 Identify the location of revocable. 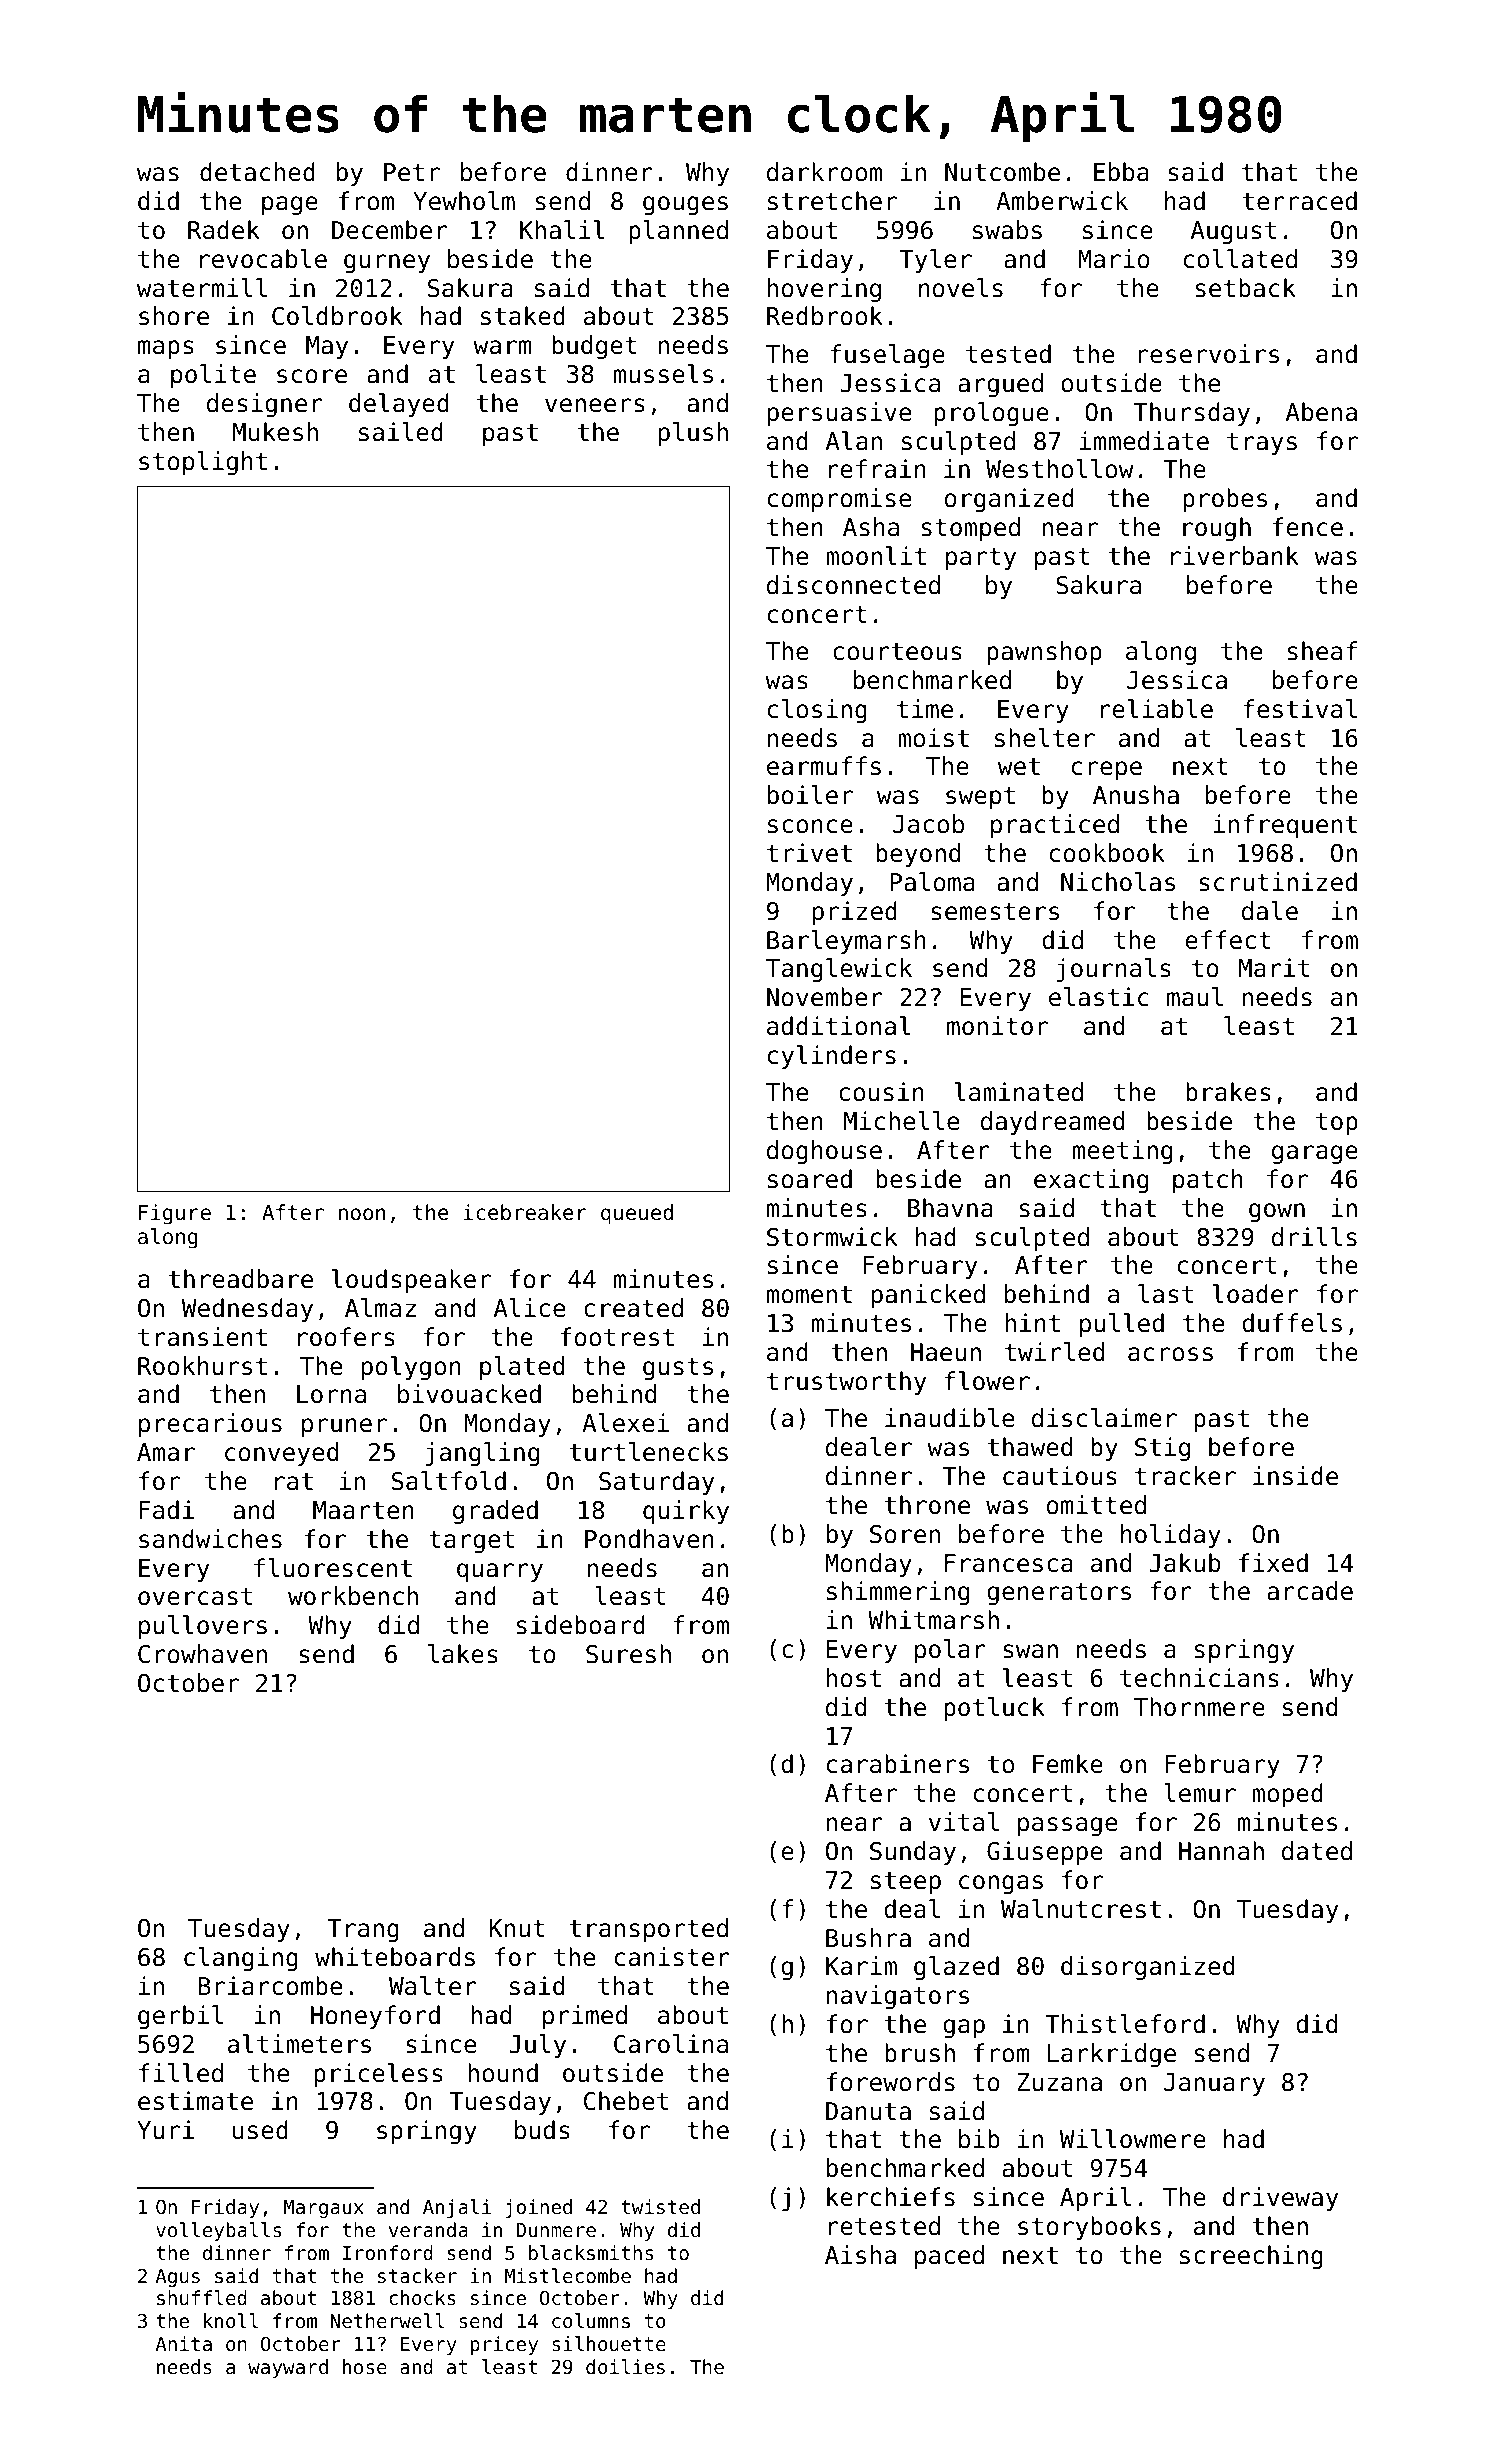
(263, 259).
